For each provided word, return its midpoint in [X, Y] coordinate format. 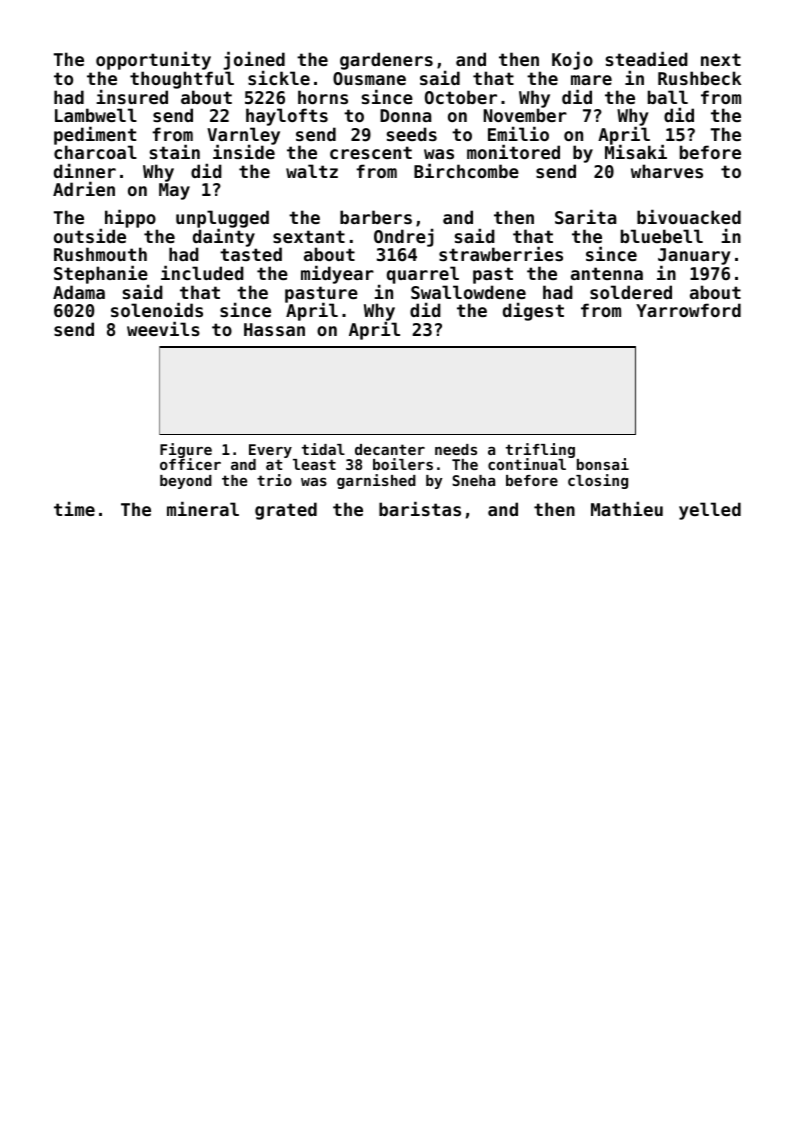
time [74, 508]
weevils [163, 328]
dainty [224, 238]
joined [254, 61]
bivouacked [689, 216]
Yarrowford [688, 310]
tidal [323, 449]
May [174, 191]
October [461, 97]
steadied [647, 58]
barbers [376, 217]
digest [533, 311]
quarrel [423, 275]
